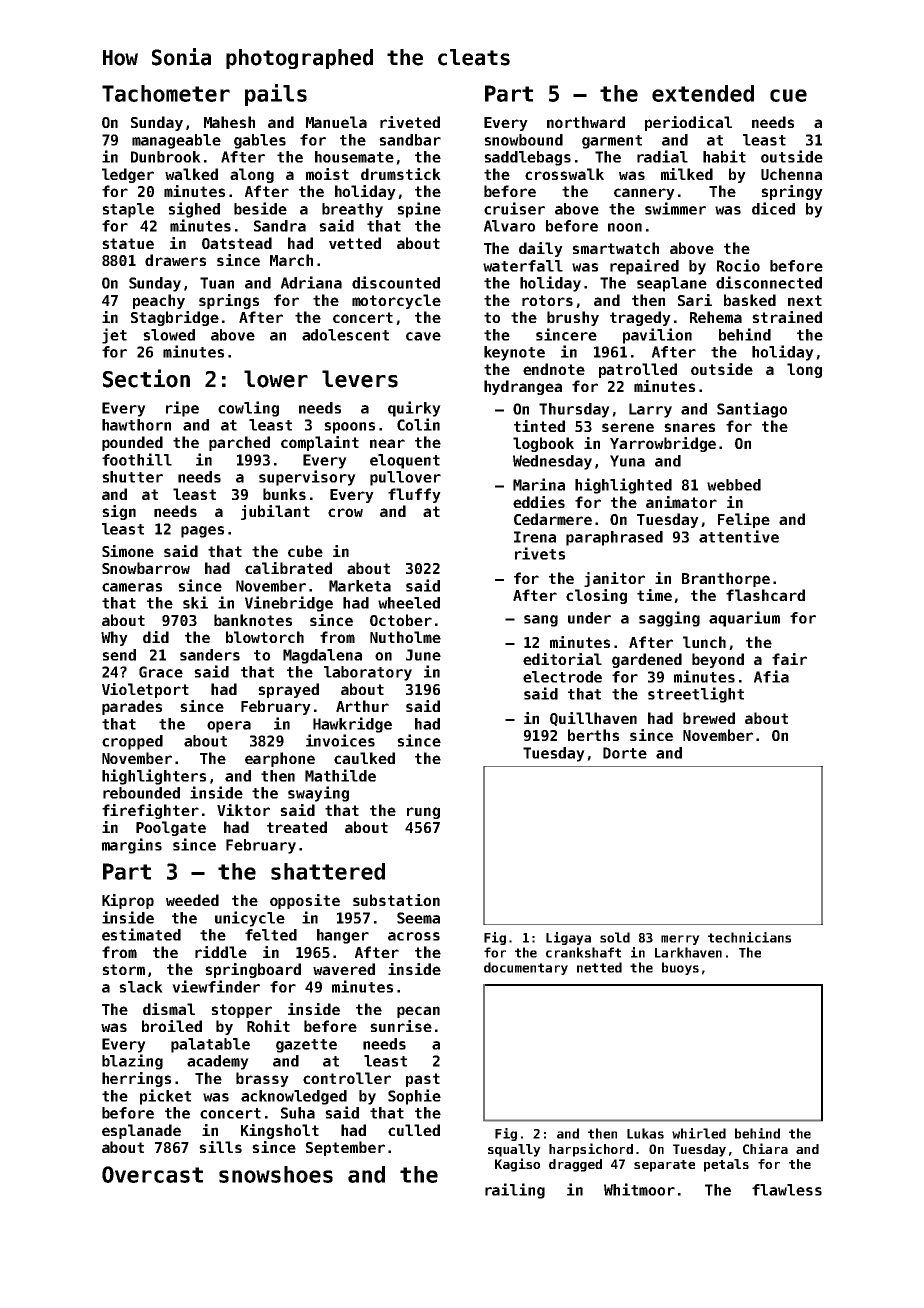 Image resolution: width=924 pixels, height=1308 pixels. What do you see at coordinates (128, 551) in the document?
I see `Simone` at bounding box center [128, 551].
